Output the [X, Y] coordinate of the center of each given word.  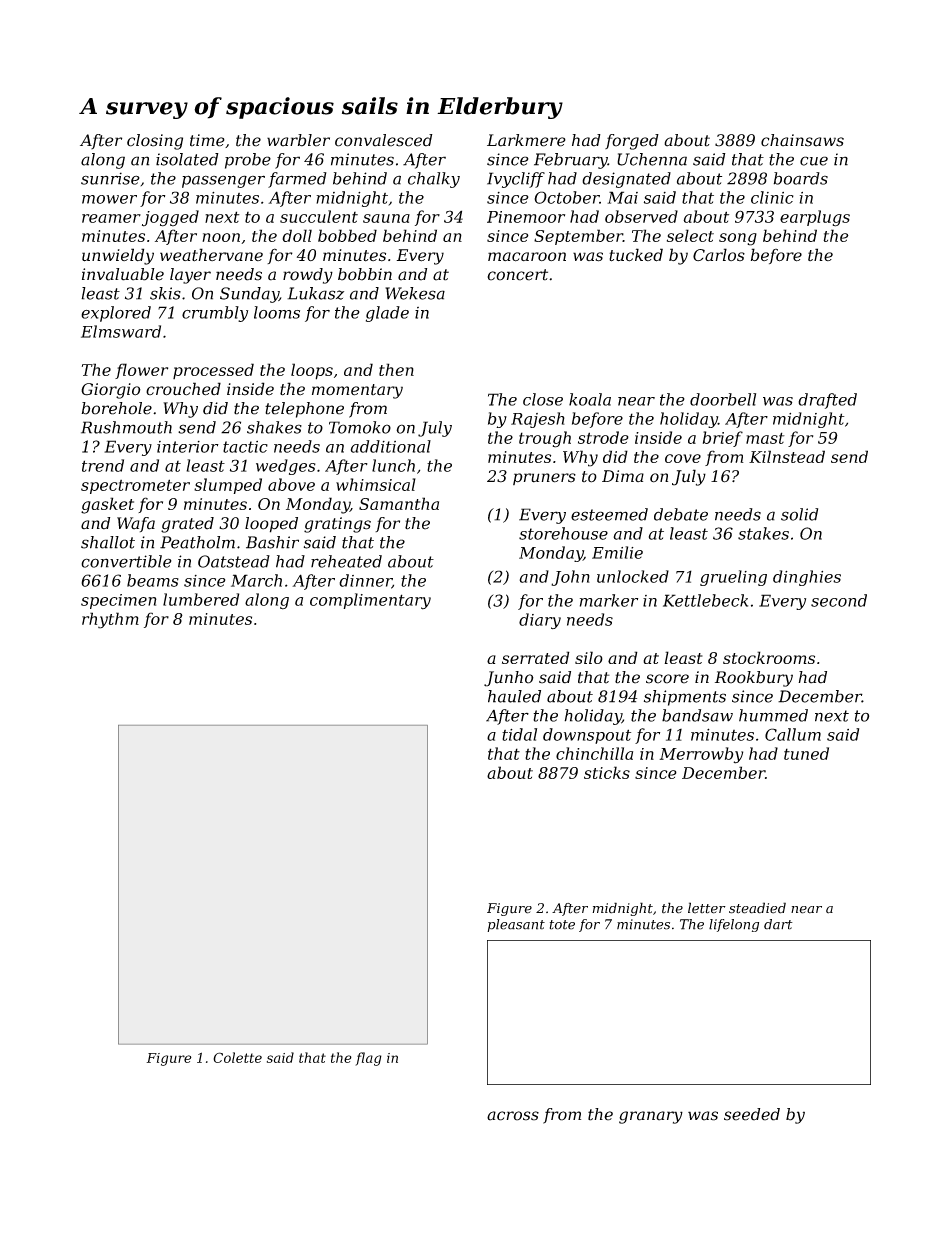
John [570, 578]
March [256, 580]
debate [681, 514]
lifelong [734, 925]
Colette [237, 1057]
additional [391, 446]
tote [562, 925]
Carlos [719, 254]
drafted [827, 401]
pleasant [516, 925]
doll [297, 235]
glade [387, 314]
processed [213, 371]
